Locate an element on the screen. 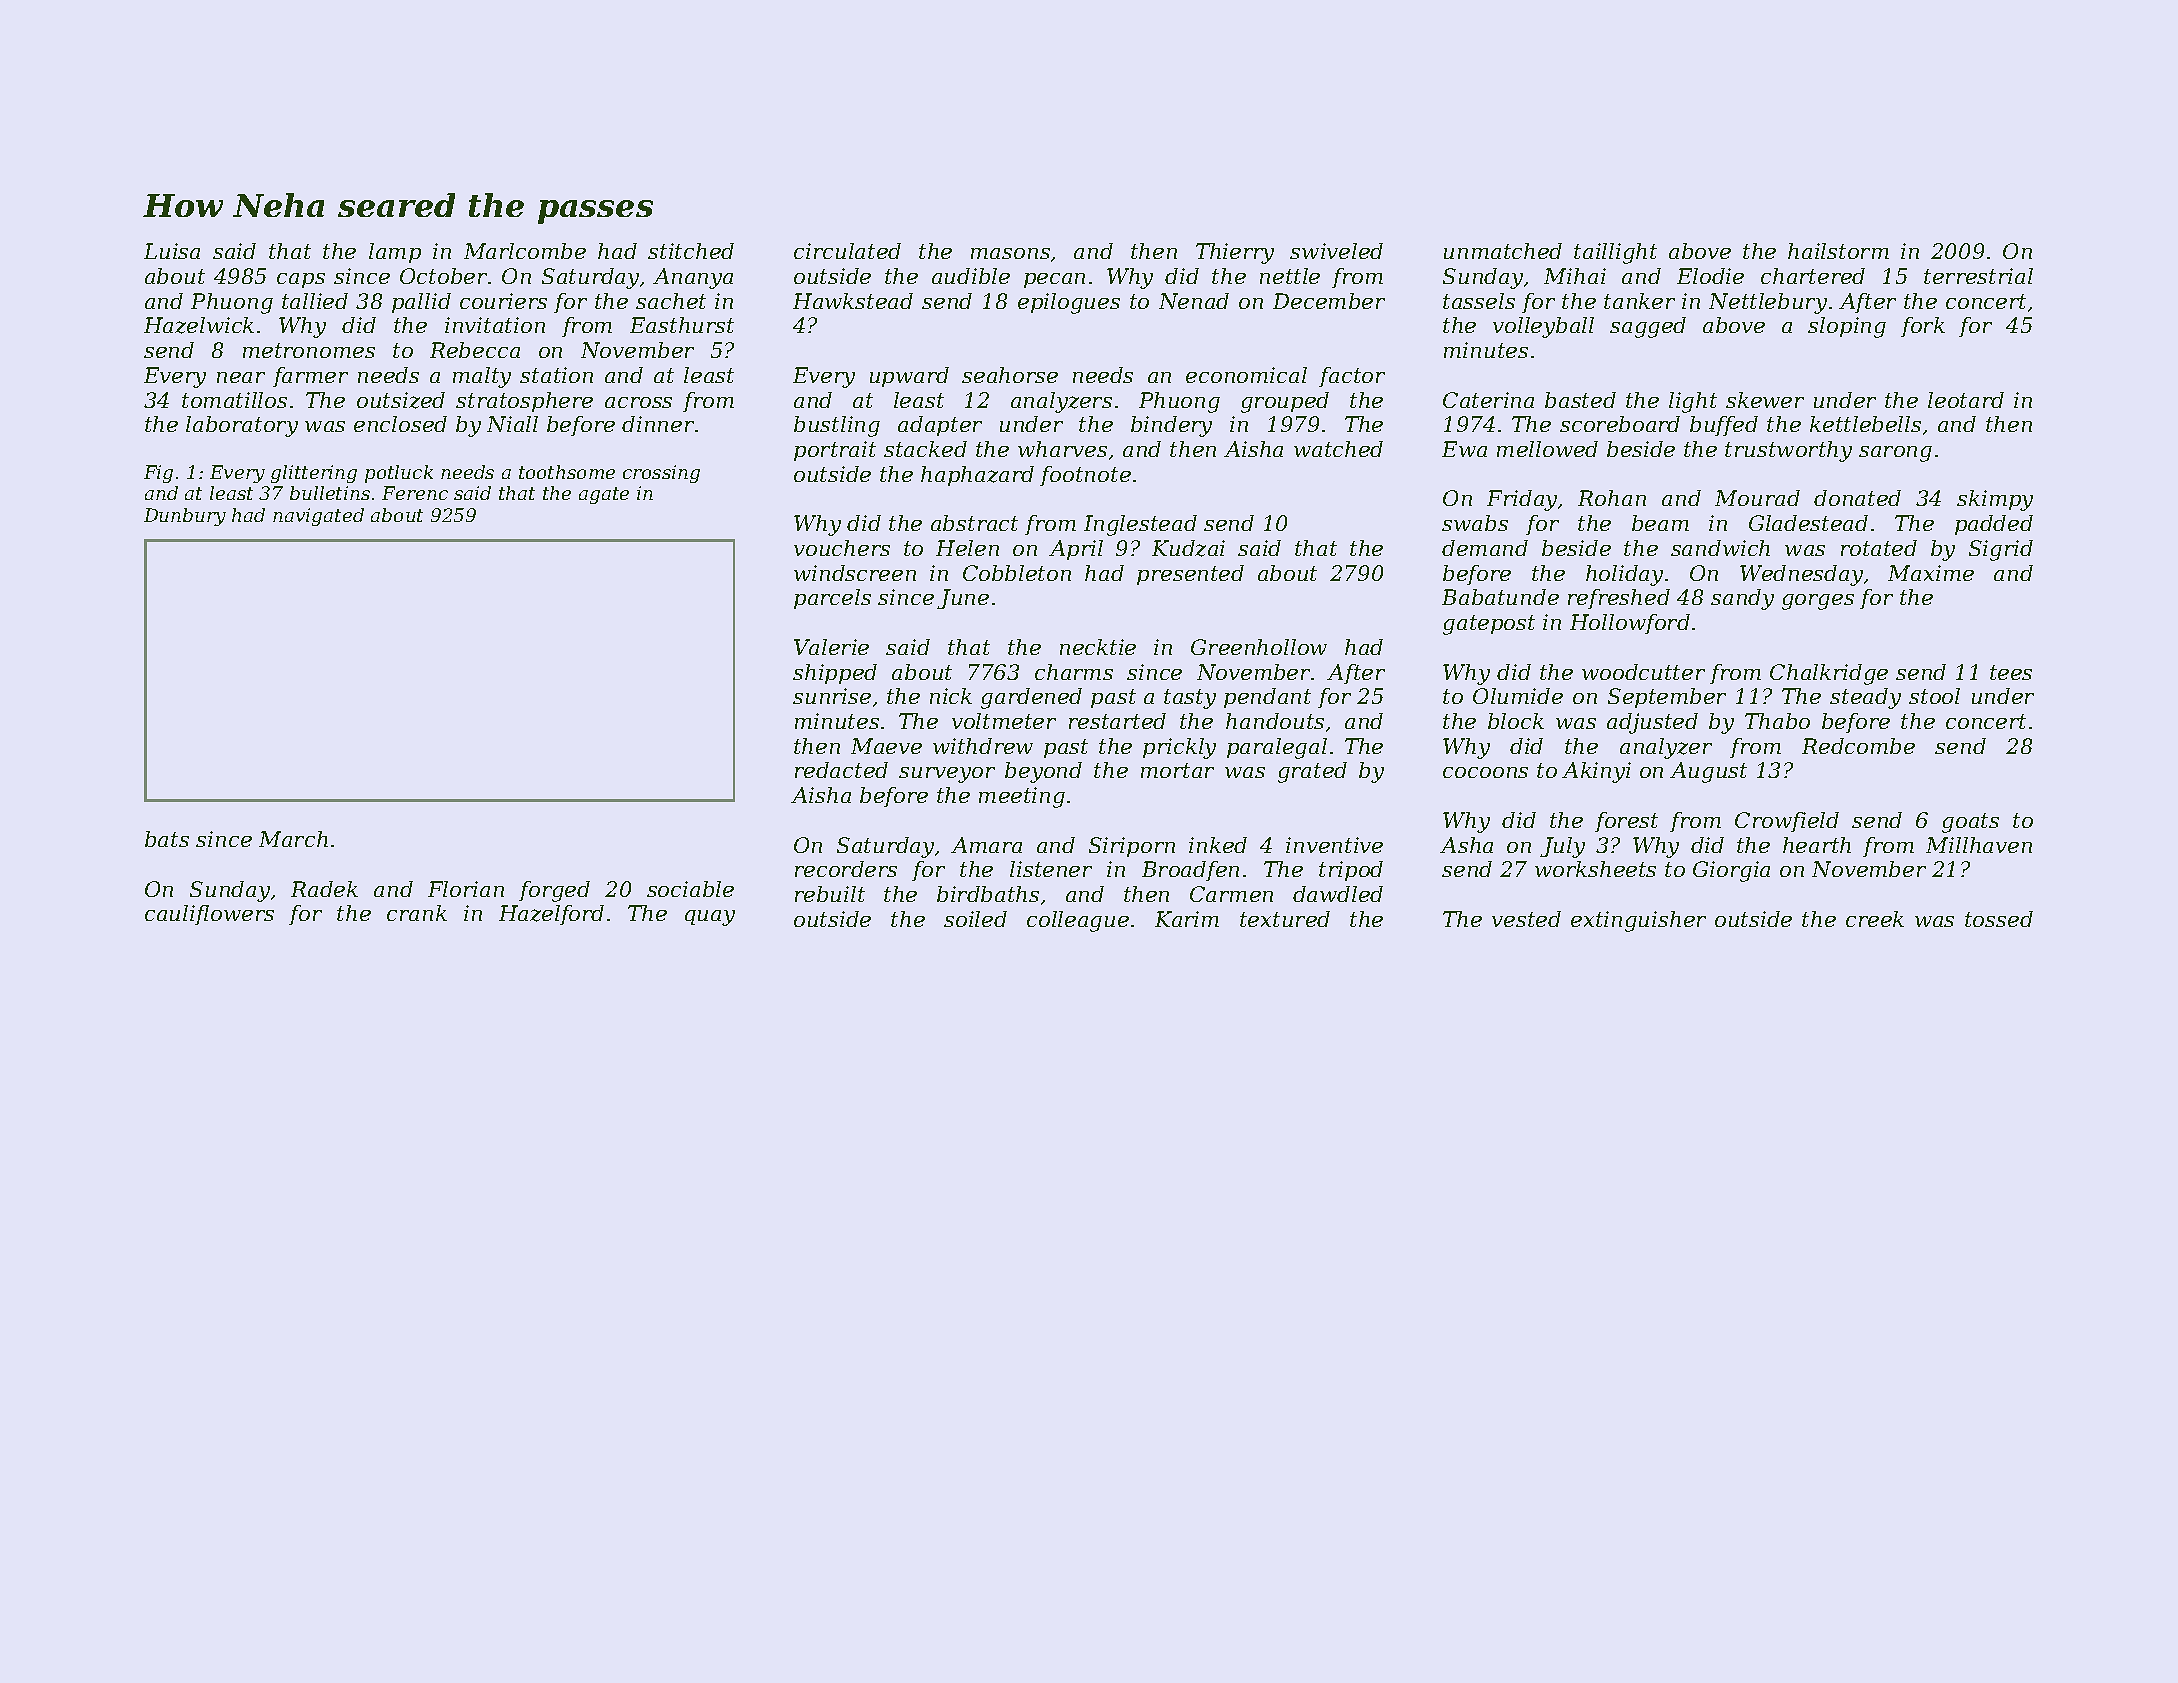 This screenshot has height=1683, width=2178. surveyor is located at coordinates (947, 775).
